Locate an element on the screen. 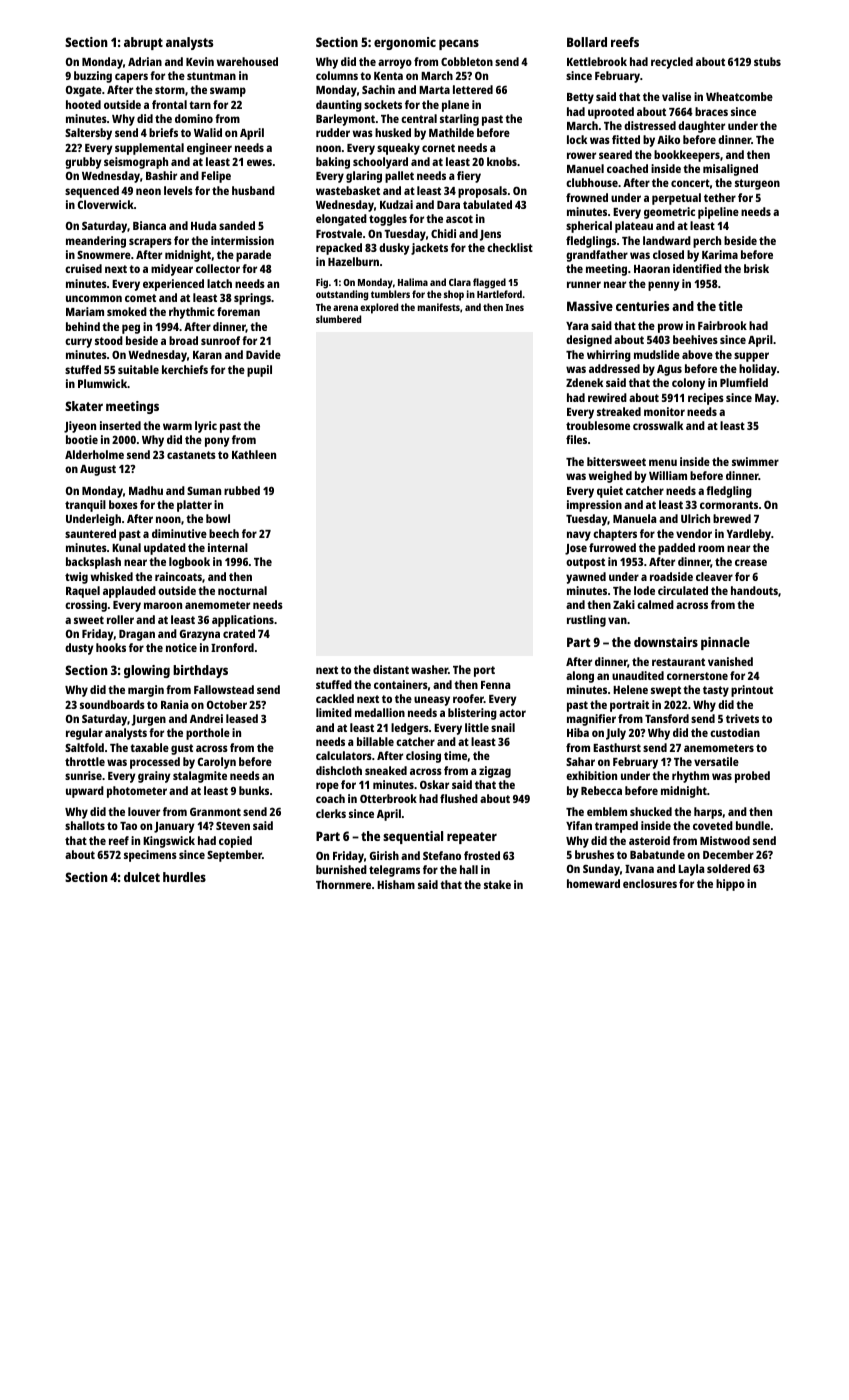  mudslide is located at coordinates (657, 354).
